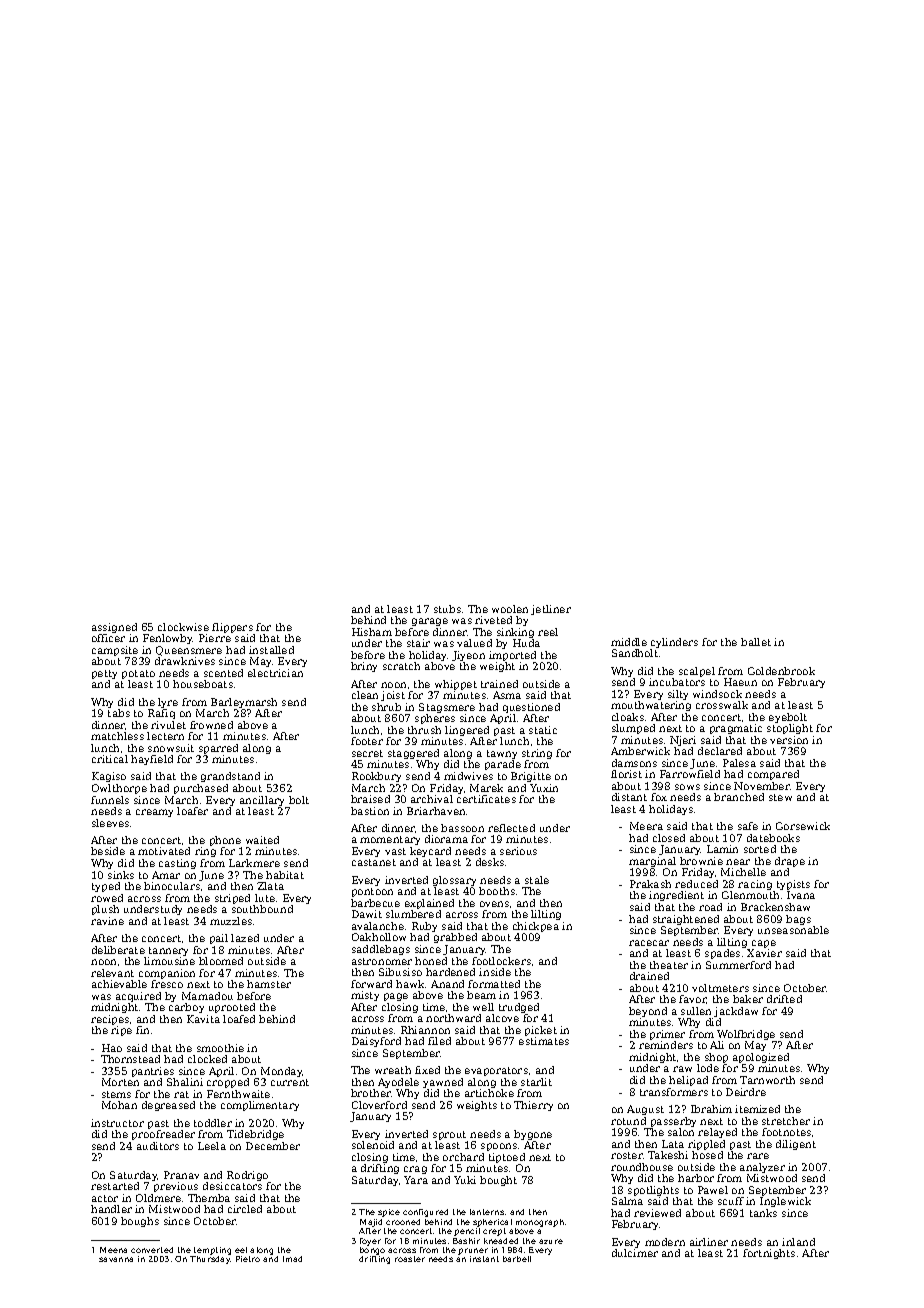 This page has width=924, height=1308. Describe the element at coordinates (447, 609) in the page. I see `stubs` at that location.
